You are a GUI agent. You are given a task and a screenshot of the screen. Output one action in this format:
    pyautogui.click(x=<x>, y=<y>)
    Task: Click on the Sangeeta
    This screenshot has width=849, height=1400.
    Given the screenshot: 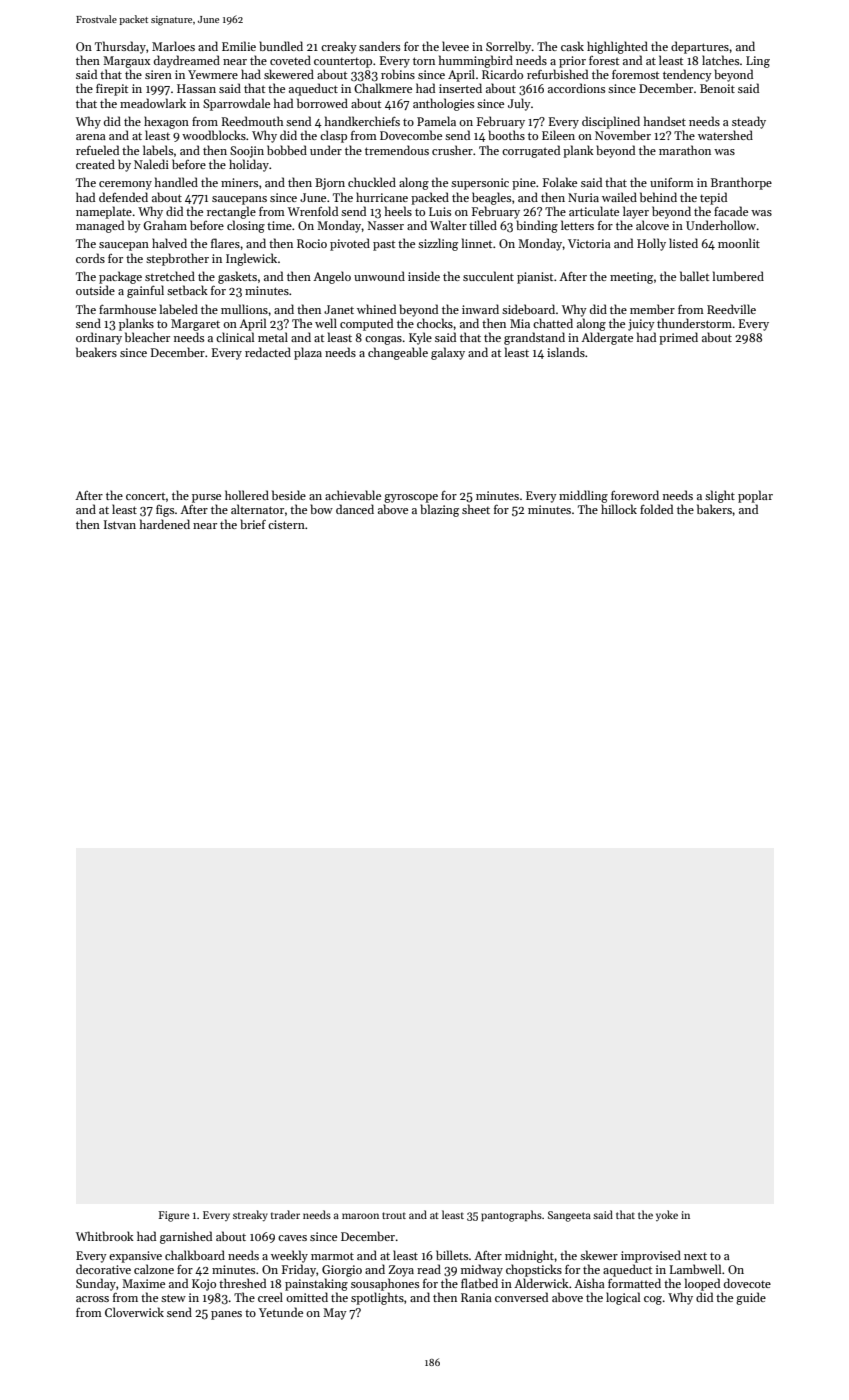 What is the action you would take?
    pyautogui.click(x=569, y=1216)
